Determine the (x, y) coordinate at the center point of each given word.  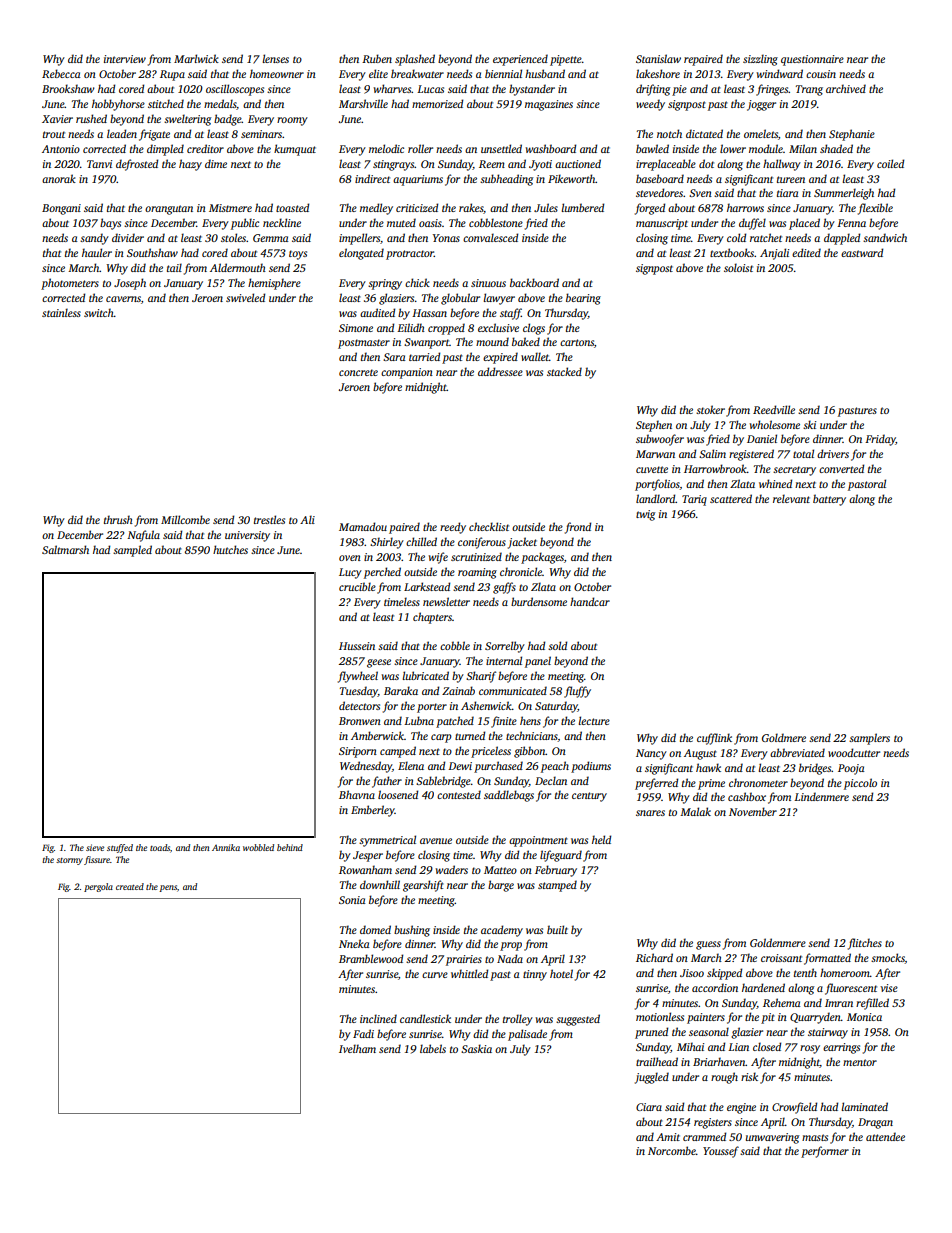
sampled (132, 551)
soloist (738, 267)
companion (407, 373)
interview (125, 59)
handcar (590, 601)
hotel (561, 973)
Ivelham (357, 1048)
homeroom (845, 972)
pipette (566, 60)
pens (168, 888)
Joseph (130, 284)
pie (679, 90)
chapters (432, 618)
